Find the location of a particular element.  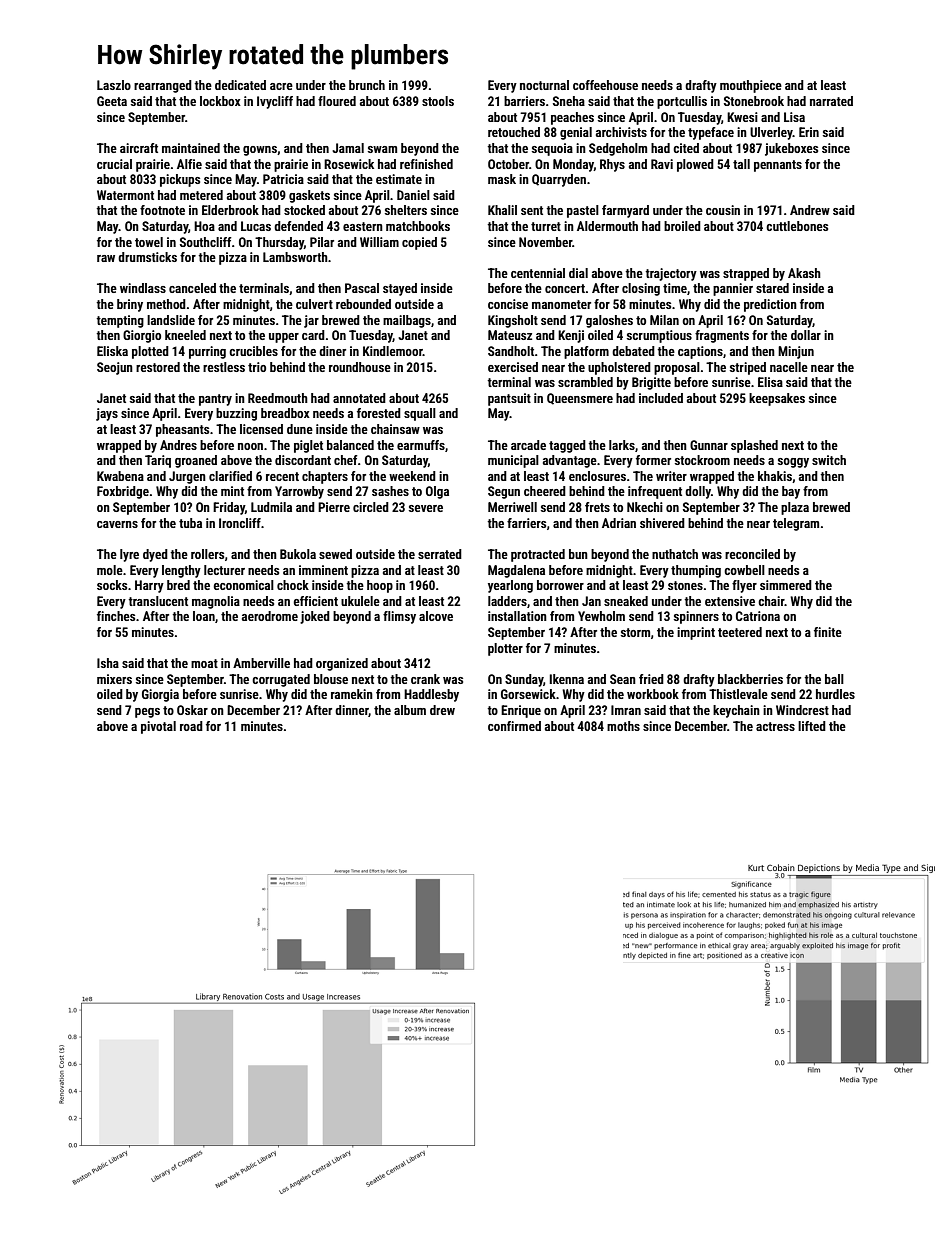

Eliska is located at coordinates (112, 351).
